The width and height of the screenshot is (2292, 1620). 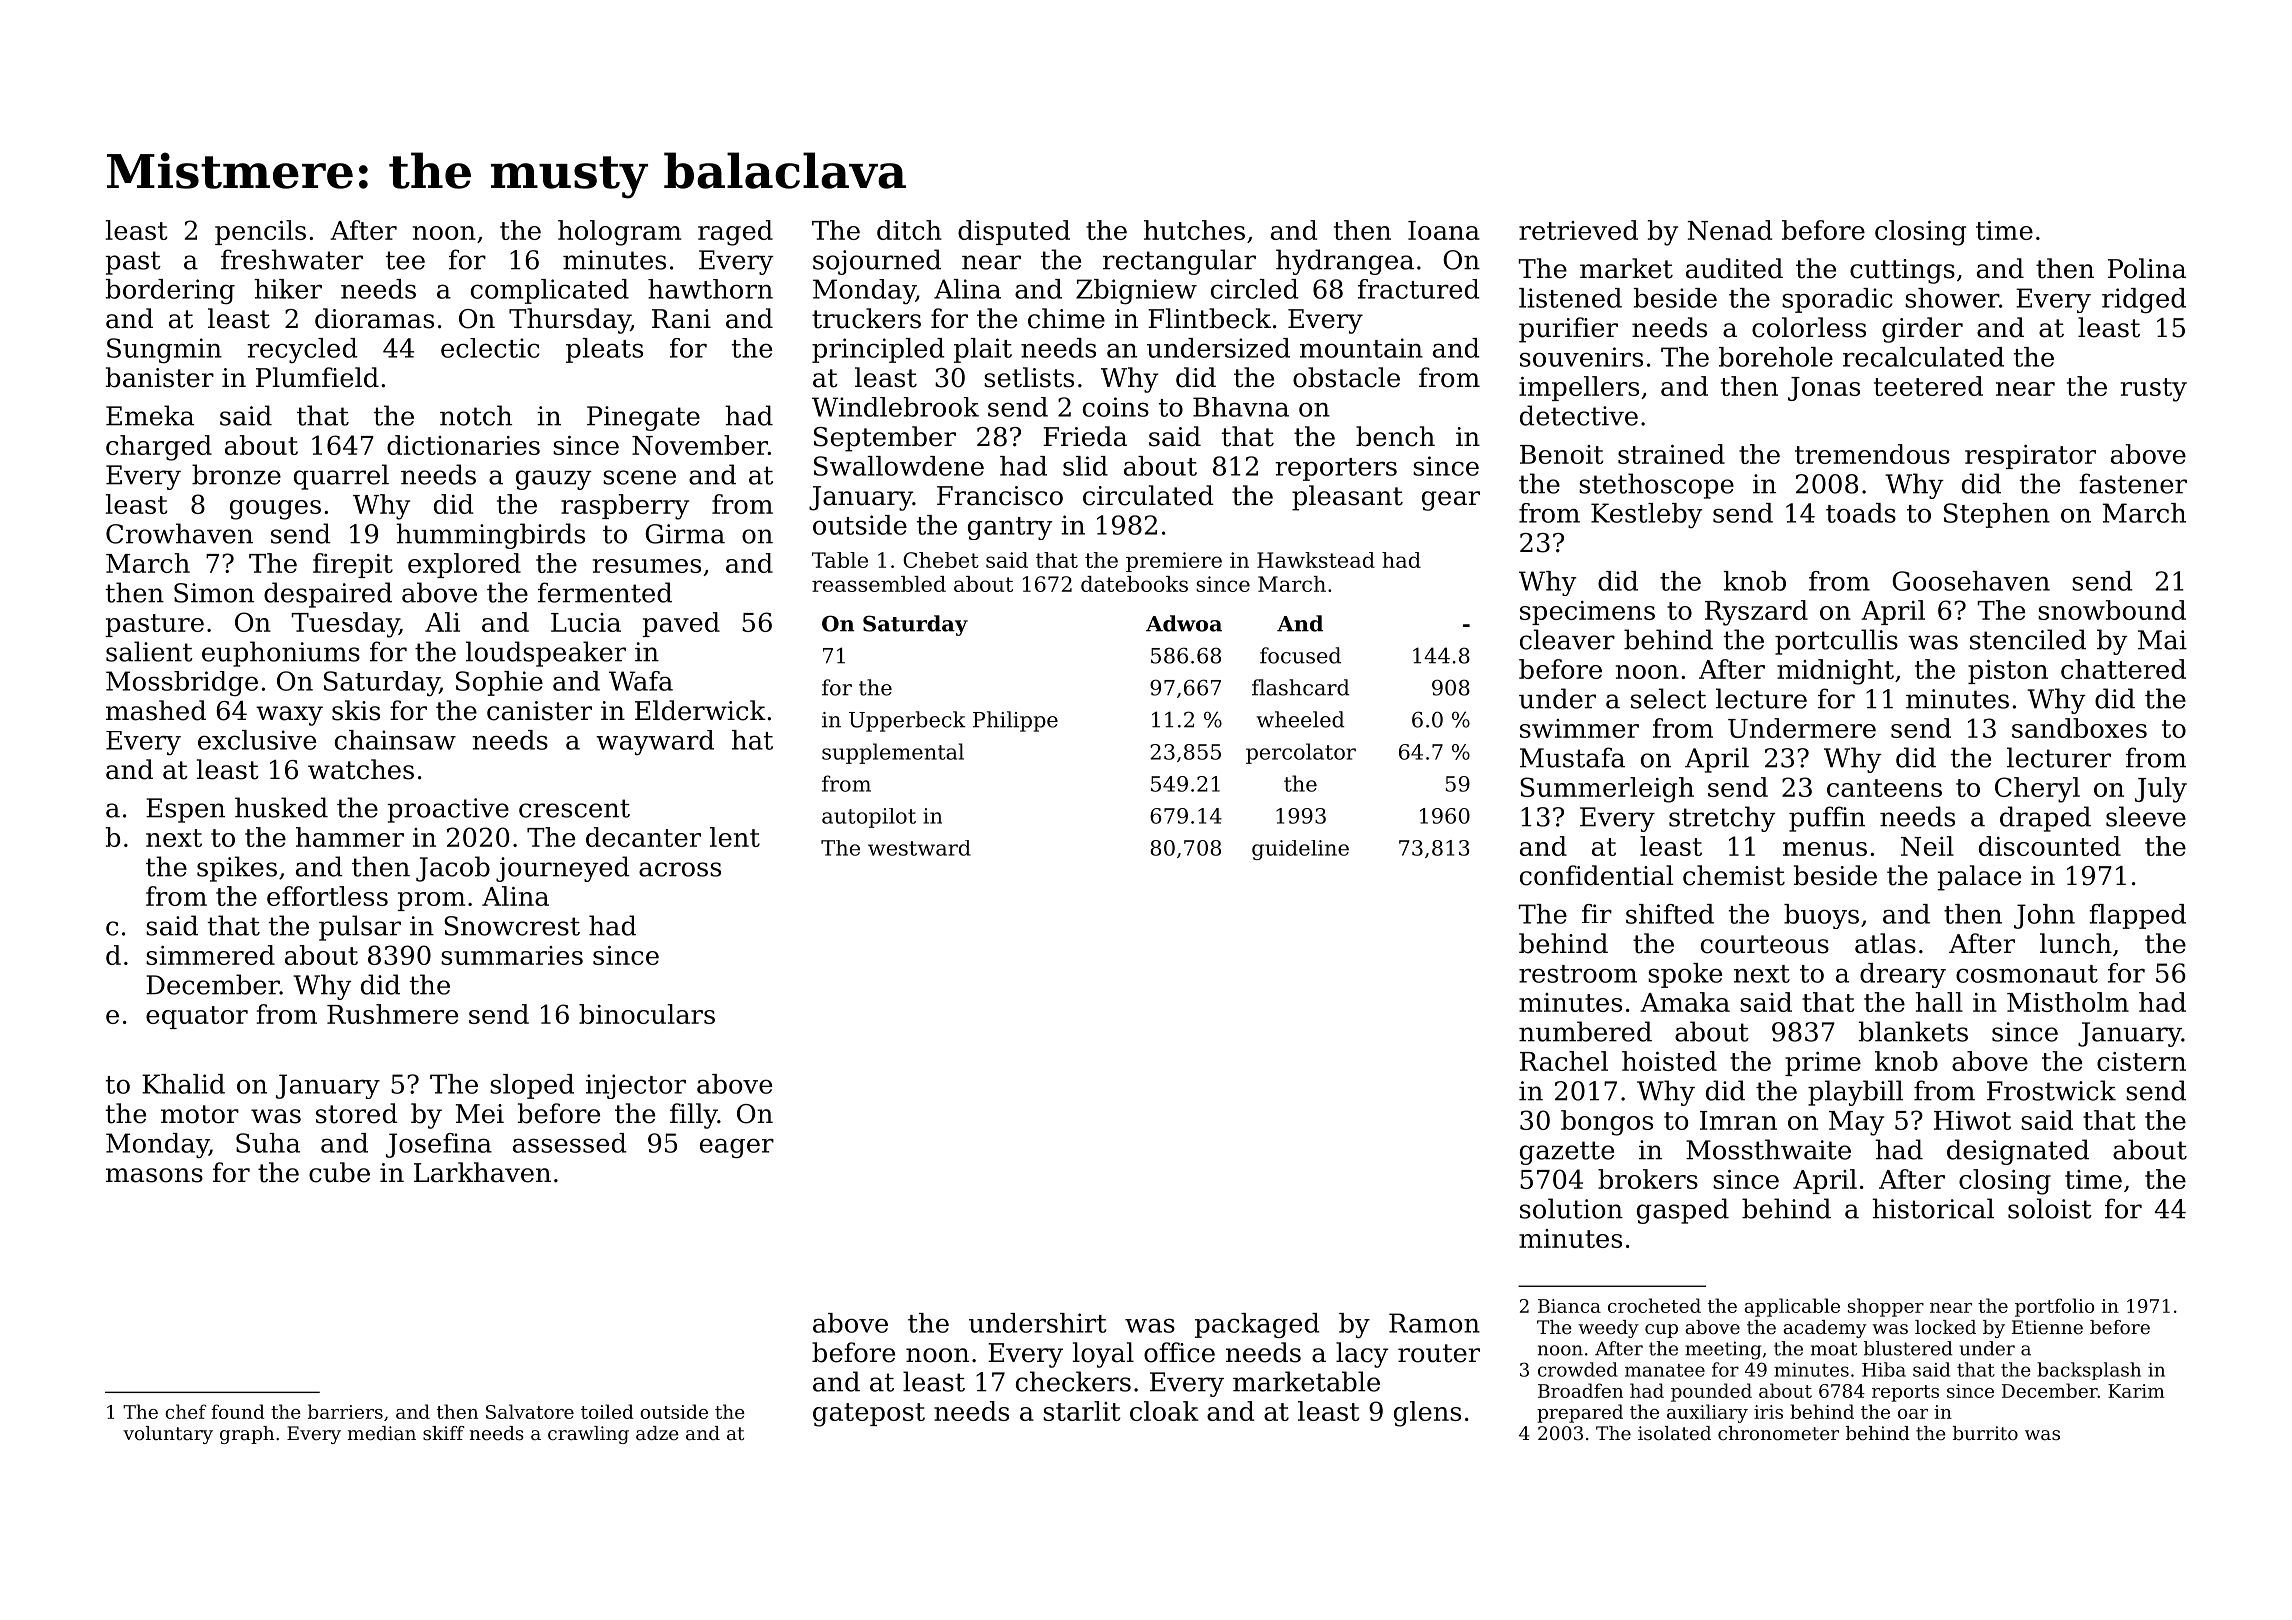 What do you see at coordinates (159, 448) in the screenshot?
I see `charged` at bounding box center [159, 448].
